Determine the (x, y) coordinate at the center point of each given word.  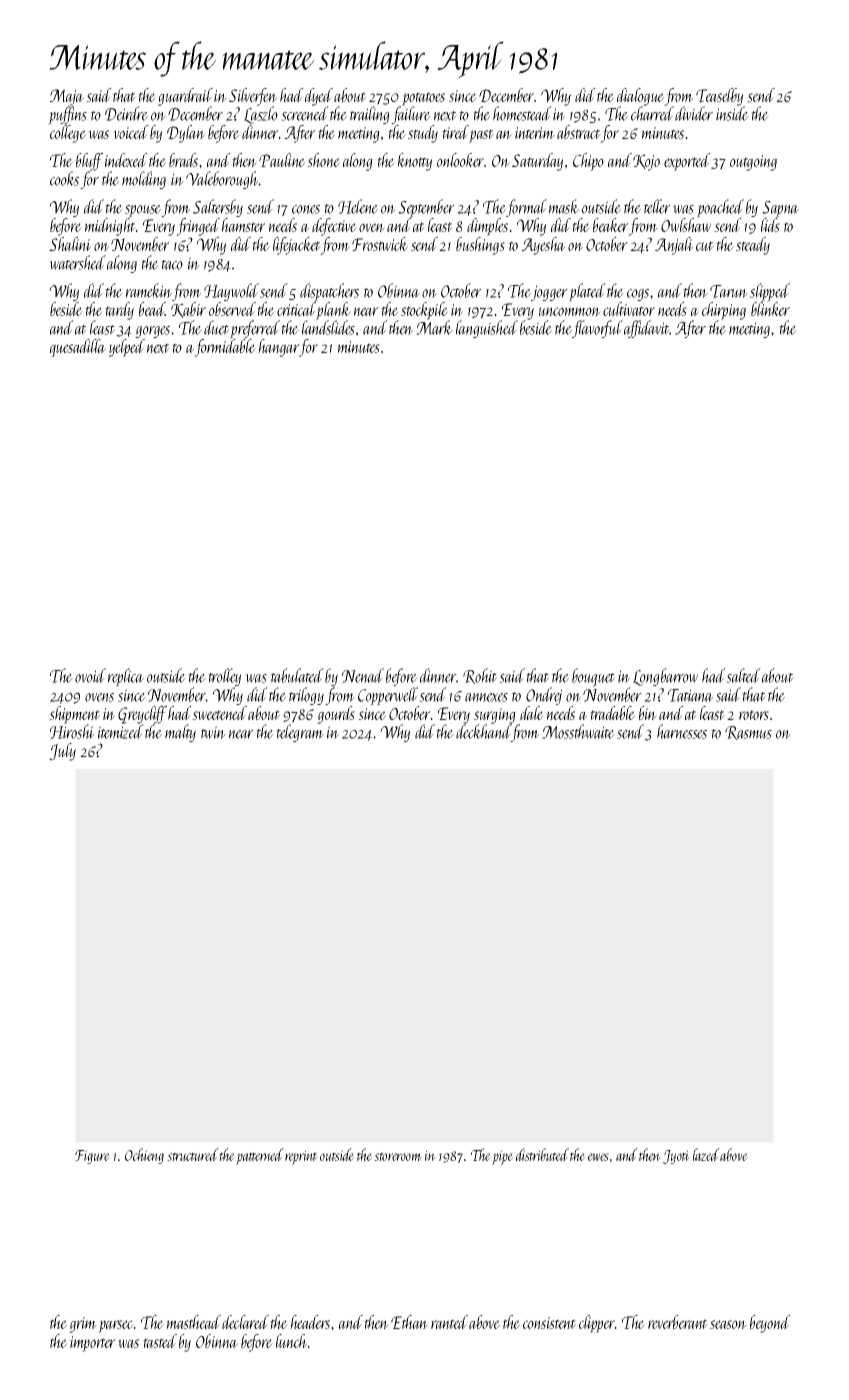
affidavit (647, 329)
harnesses (682, 731)
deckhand (483, 731)
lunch (292, 1341)
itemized (121, 731)
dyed (319, 97)
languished (487, 329)
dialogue (640, 97)
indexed (126, 160)
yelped (127, 348)
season (728, 1324)
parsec (116, 1326)
